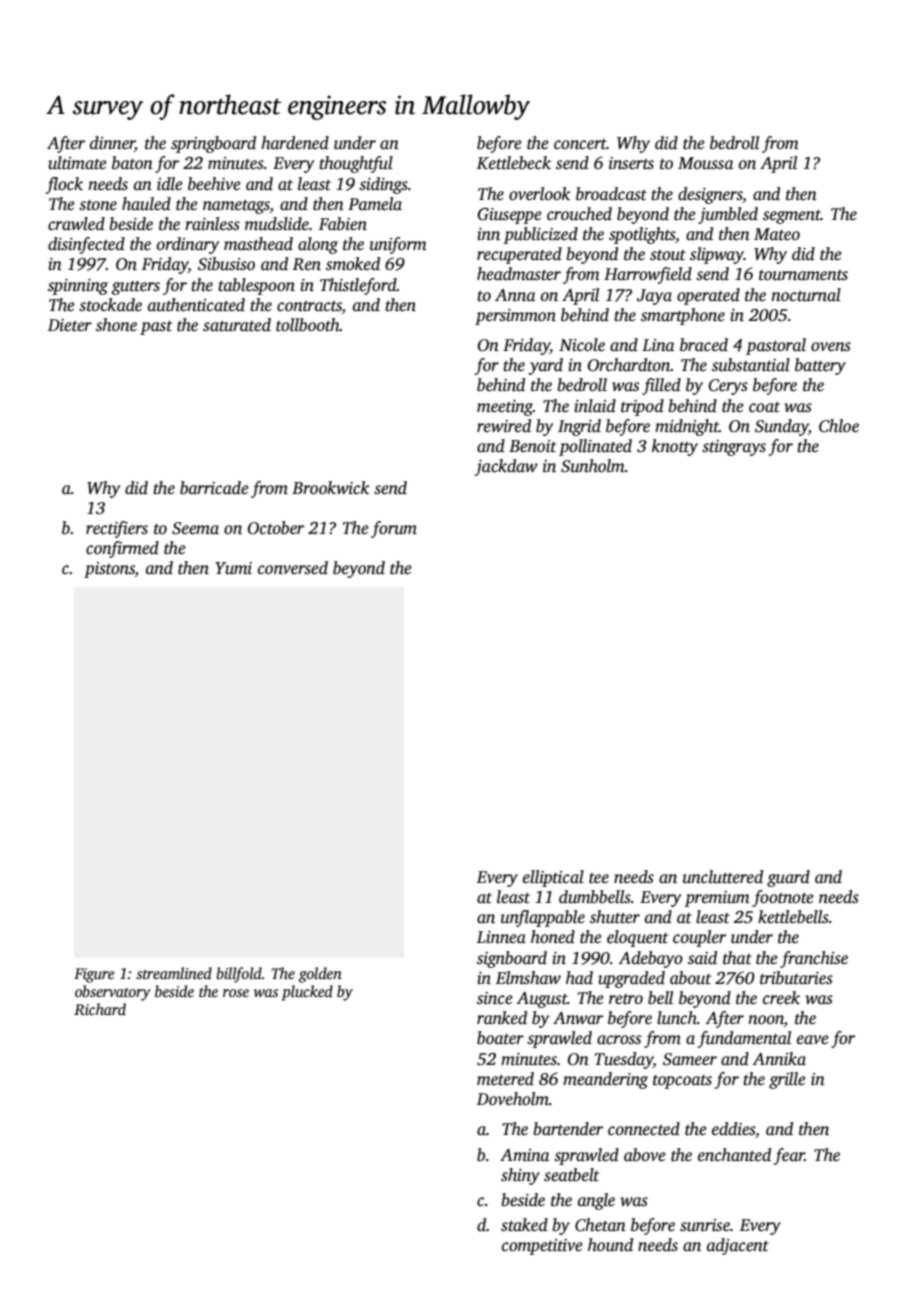 This screenshot has width=908, height=1316. What do you see at coordinates (293, 568) in the screenshot?
I see `conversed` at bounding box center [293, 568].
